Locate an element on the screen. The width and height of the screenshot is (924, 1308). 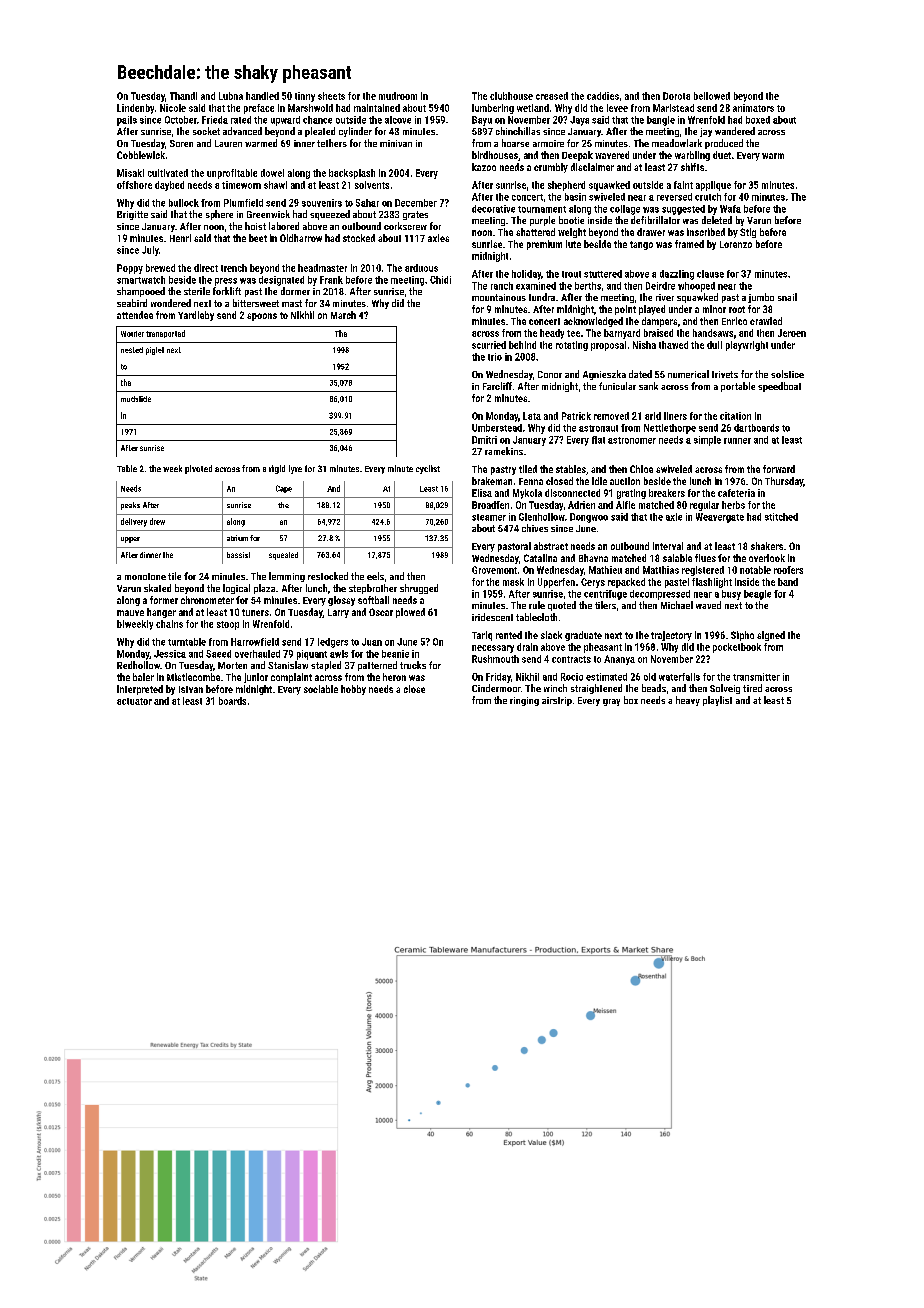
spoons is located at coordinates (262, 317).
